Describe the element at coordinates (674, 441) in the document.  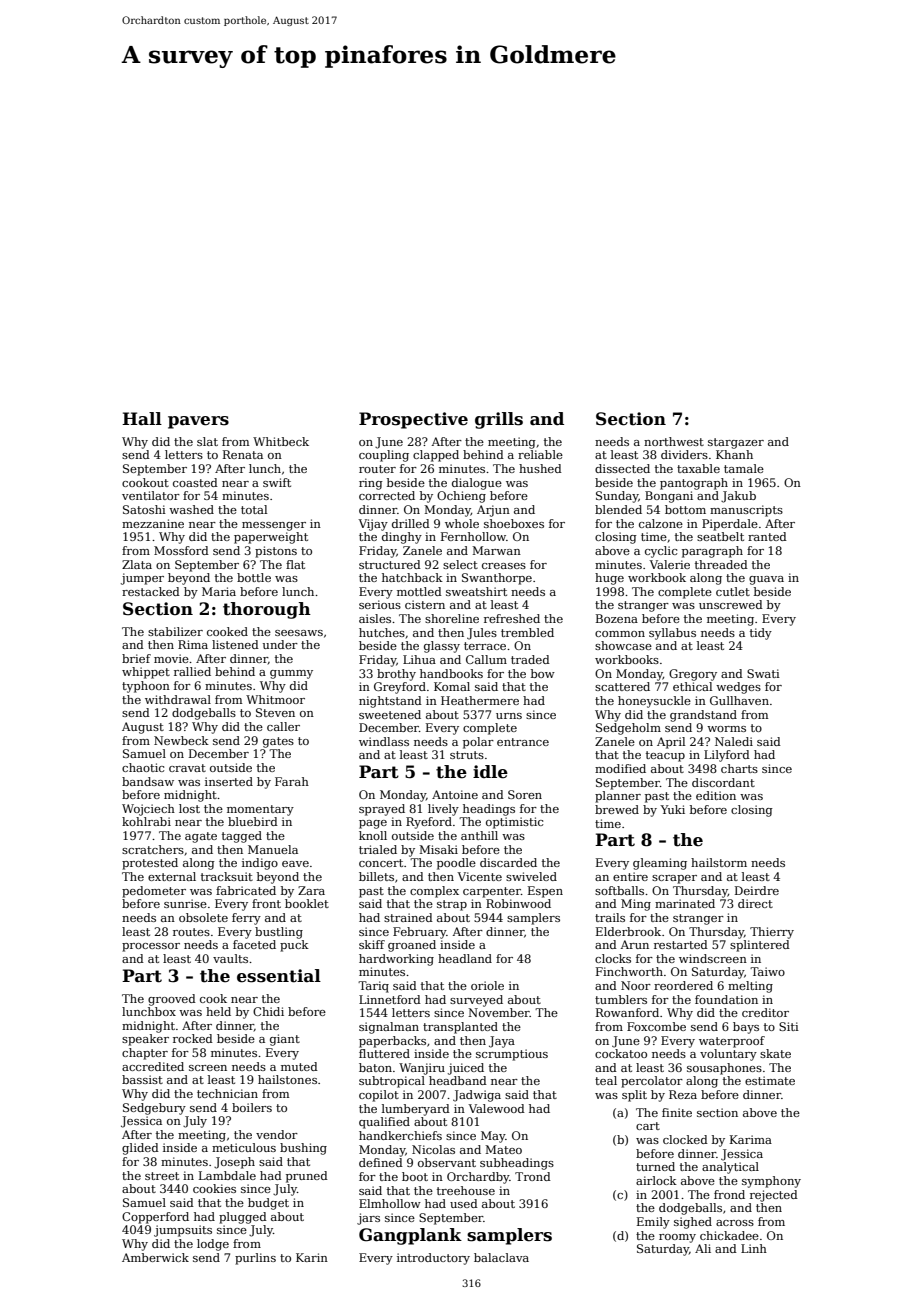
I see `northwest` at that location.
